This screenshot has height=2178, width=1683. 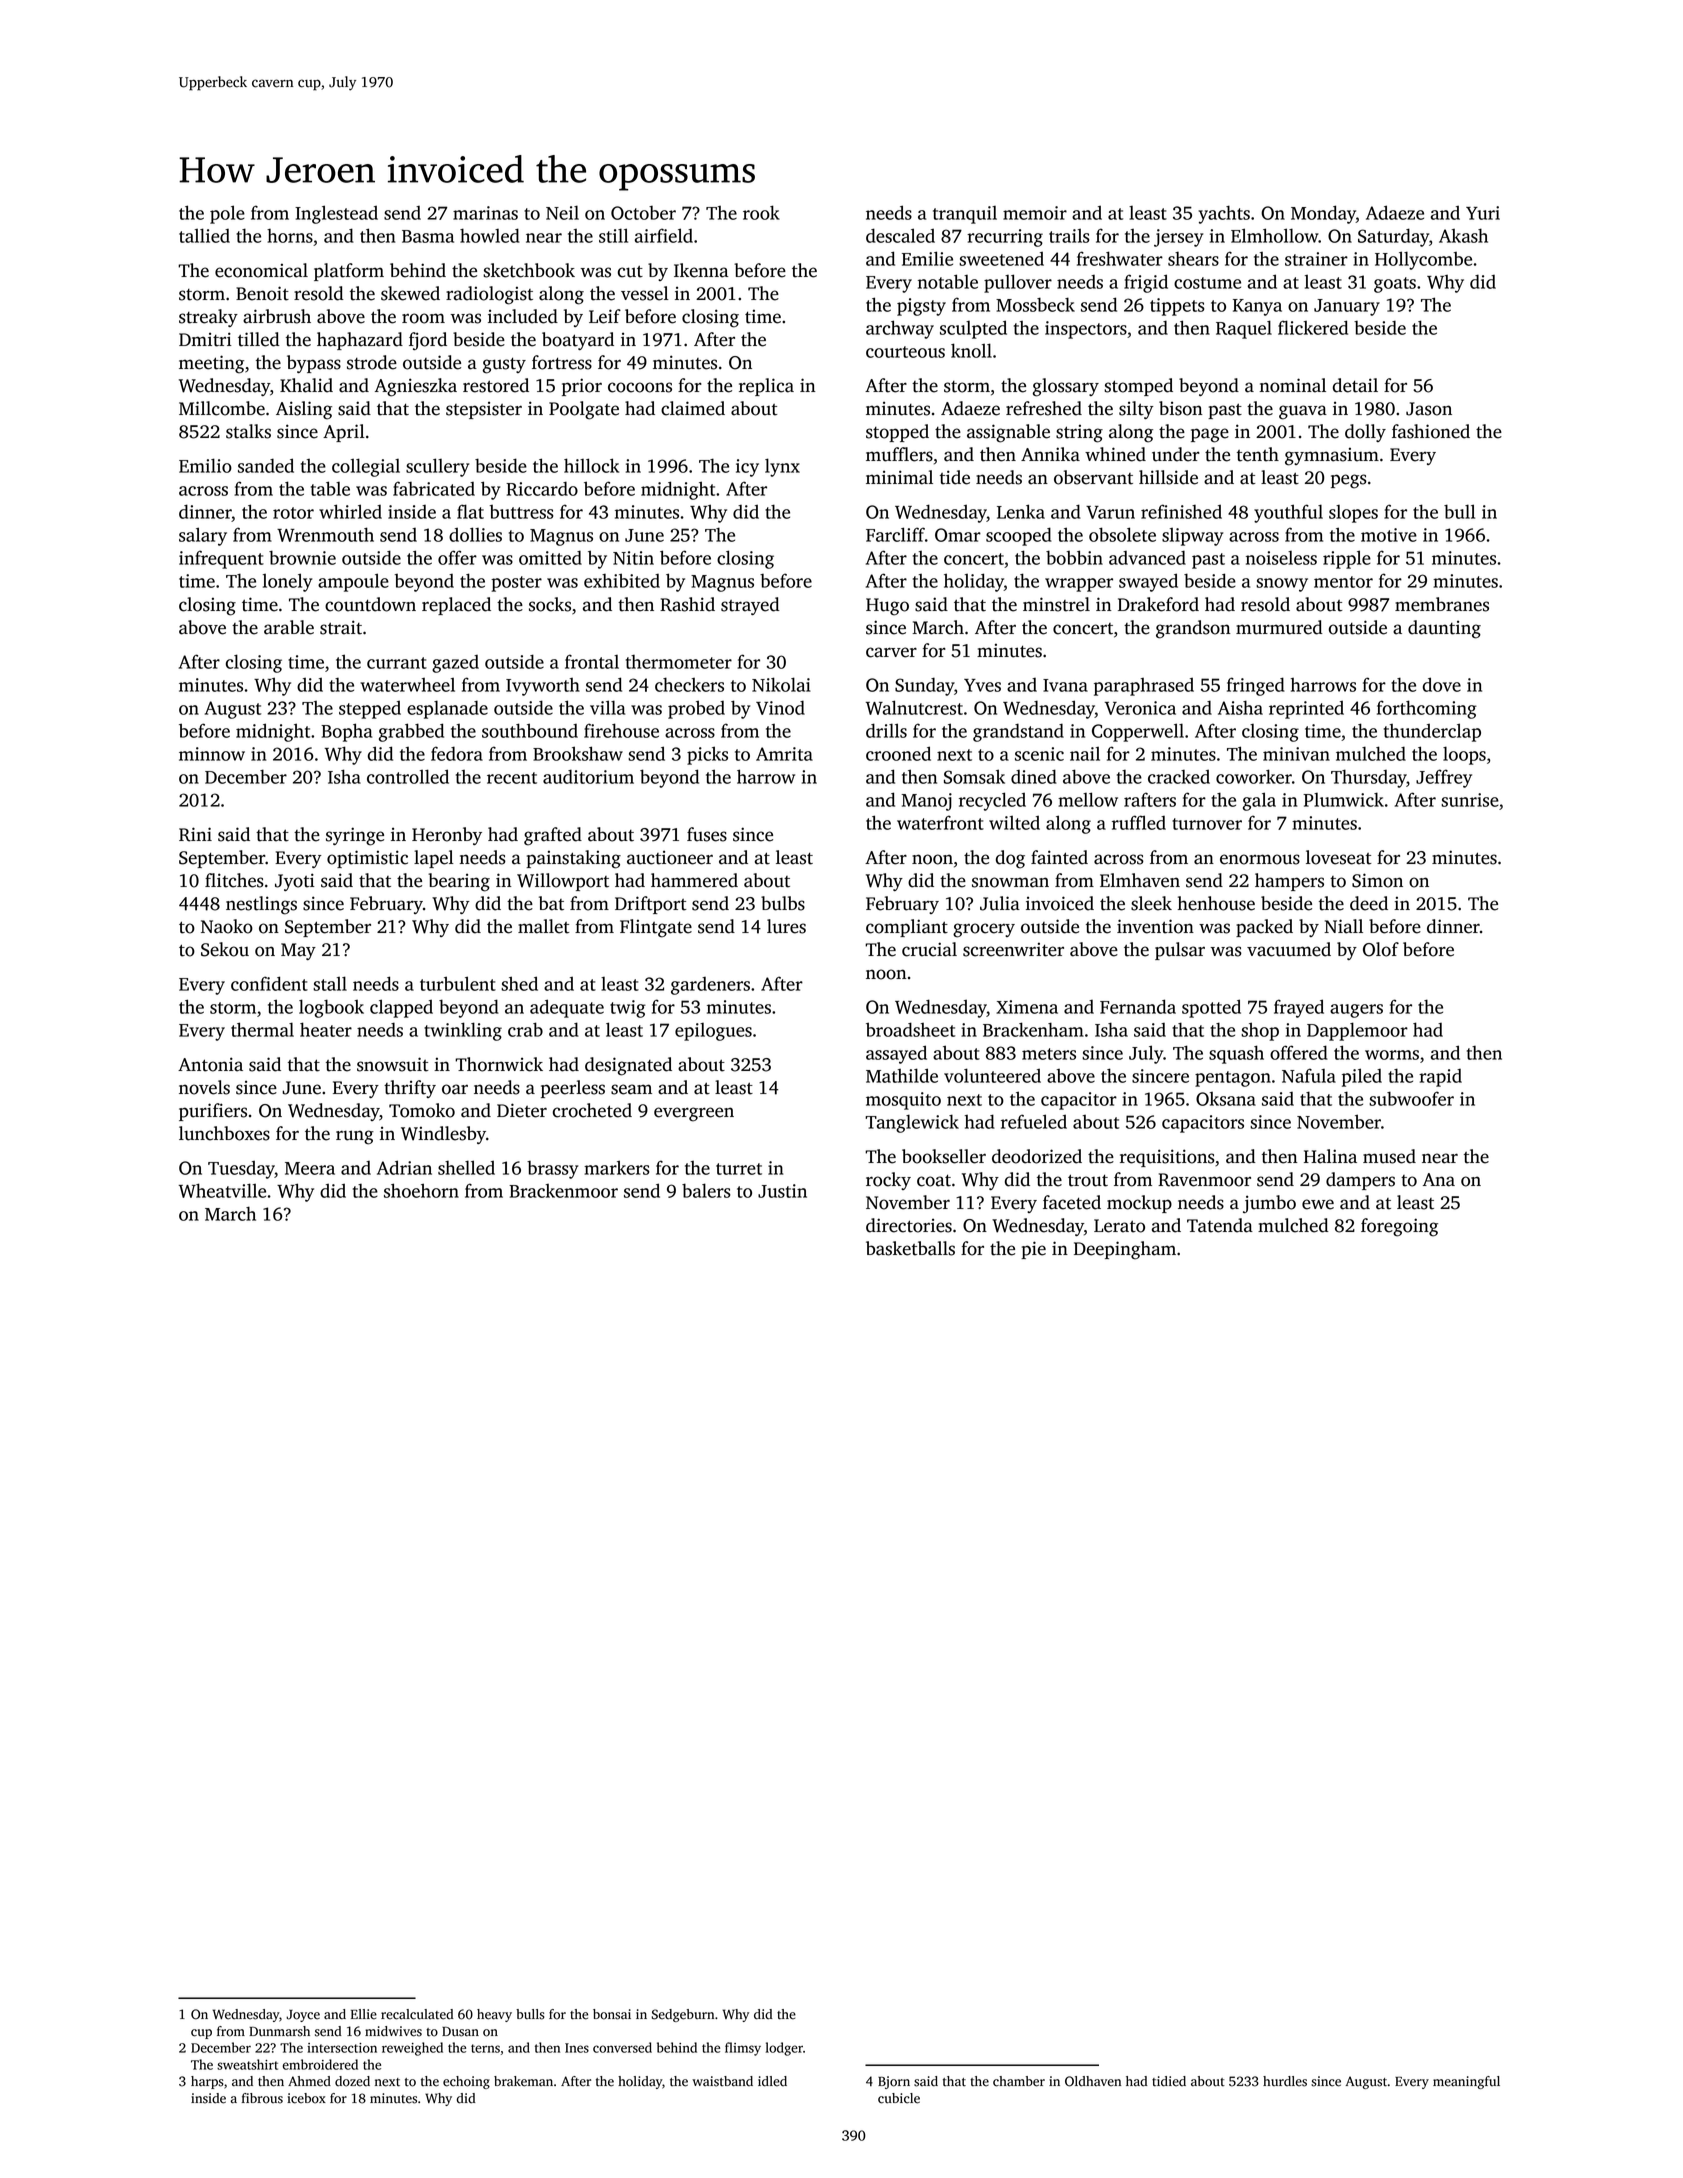 I want to click on pie, so click(x=1033, y=1250).
